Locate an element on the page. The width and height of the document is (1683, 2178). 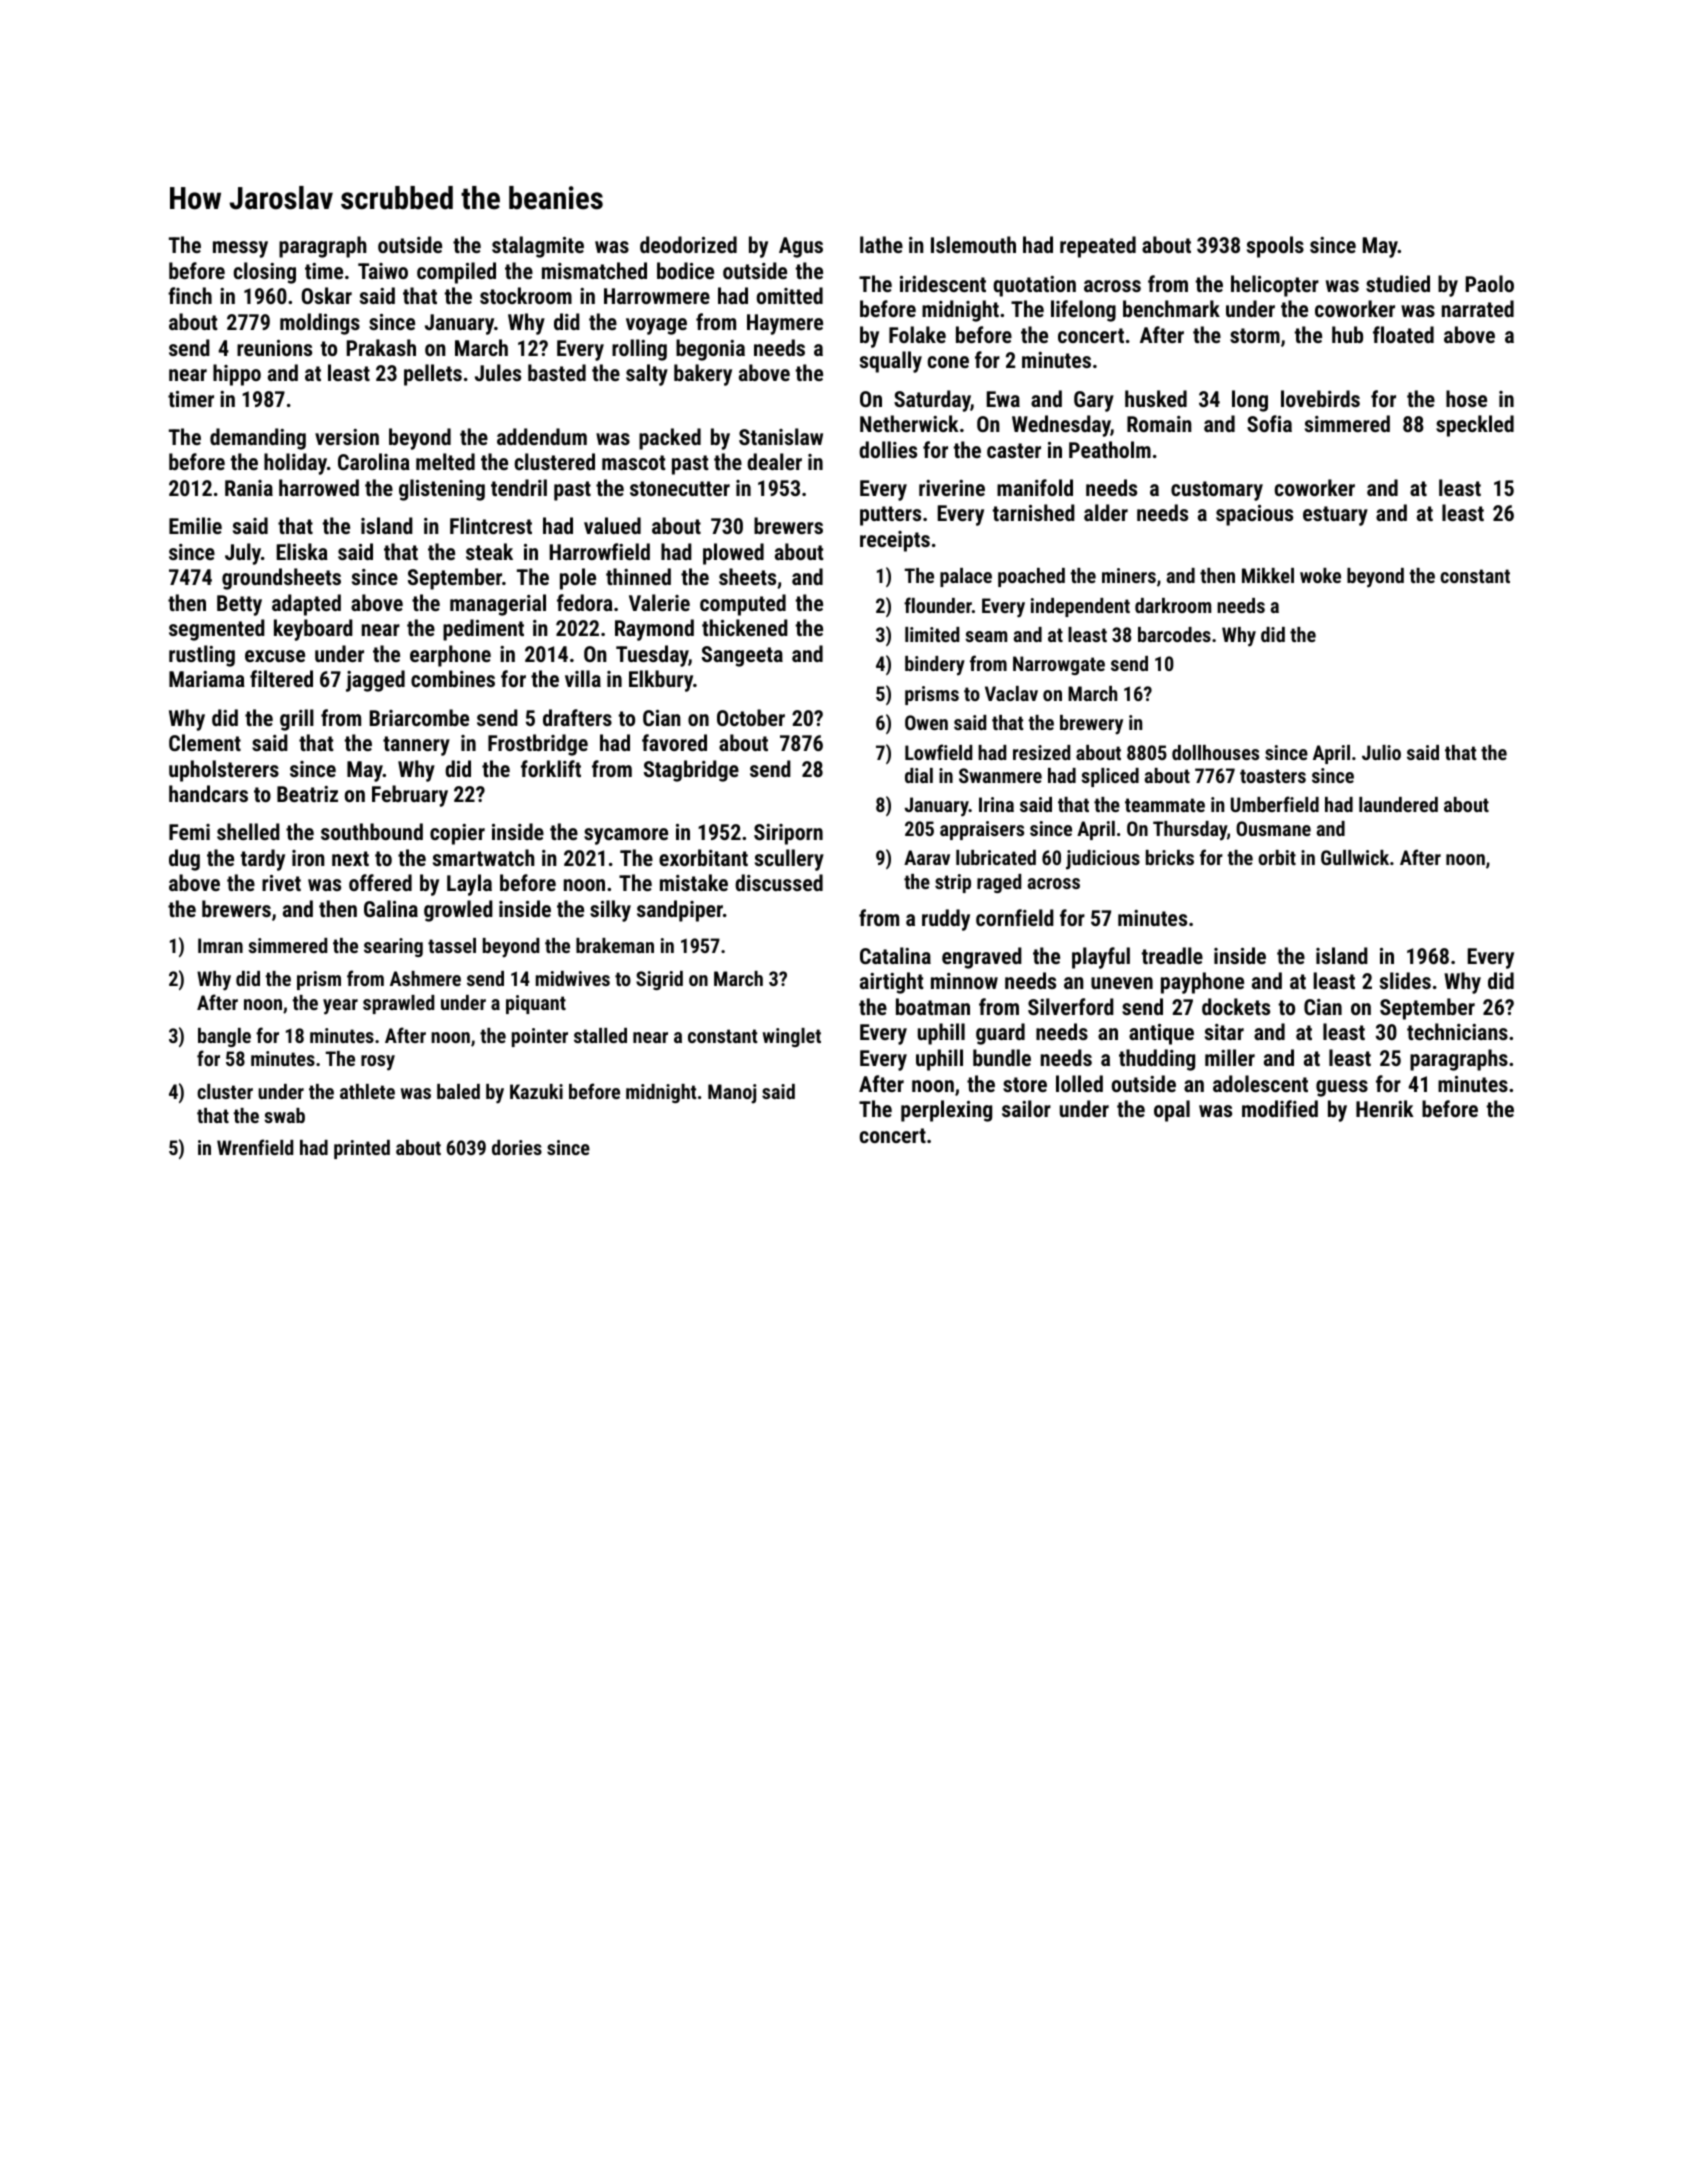
Stanislaw is located at coordinates (781, 436).
